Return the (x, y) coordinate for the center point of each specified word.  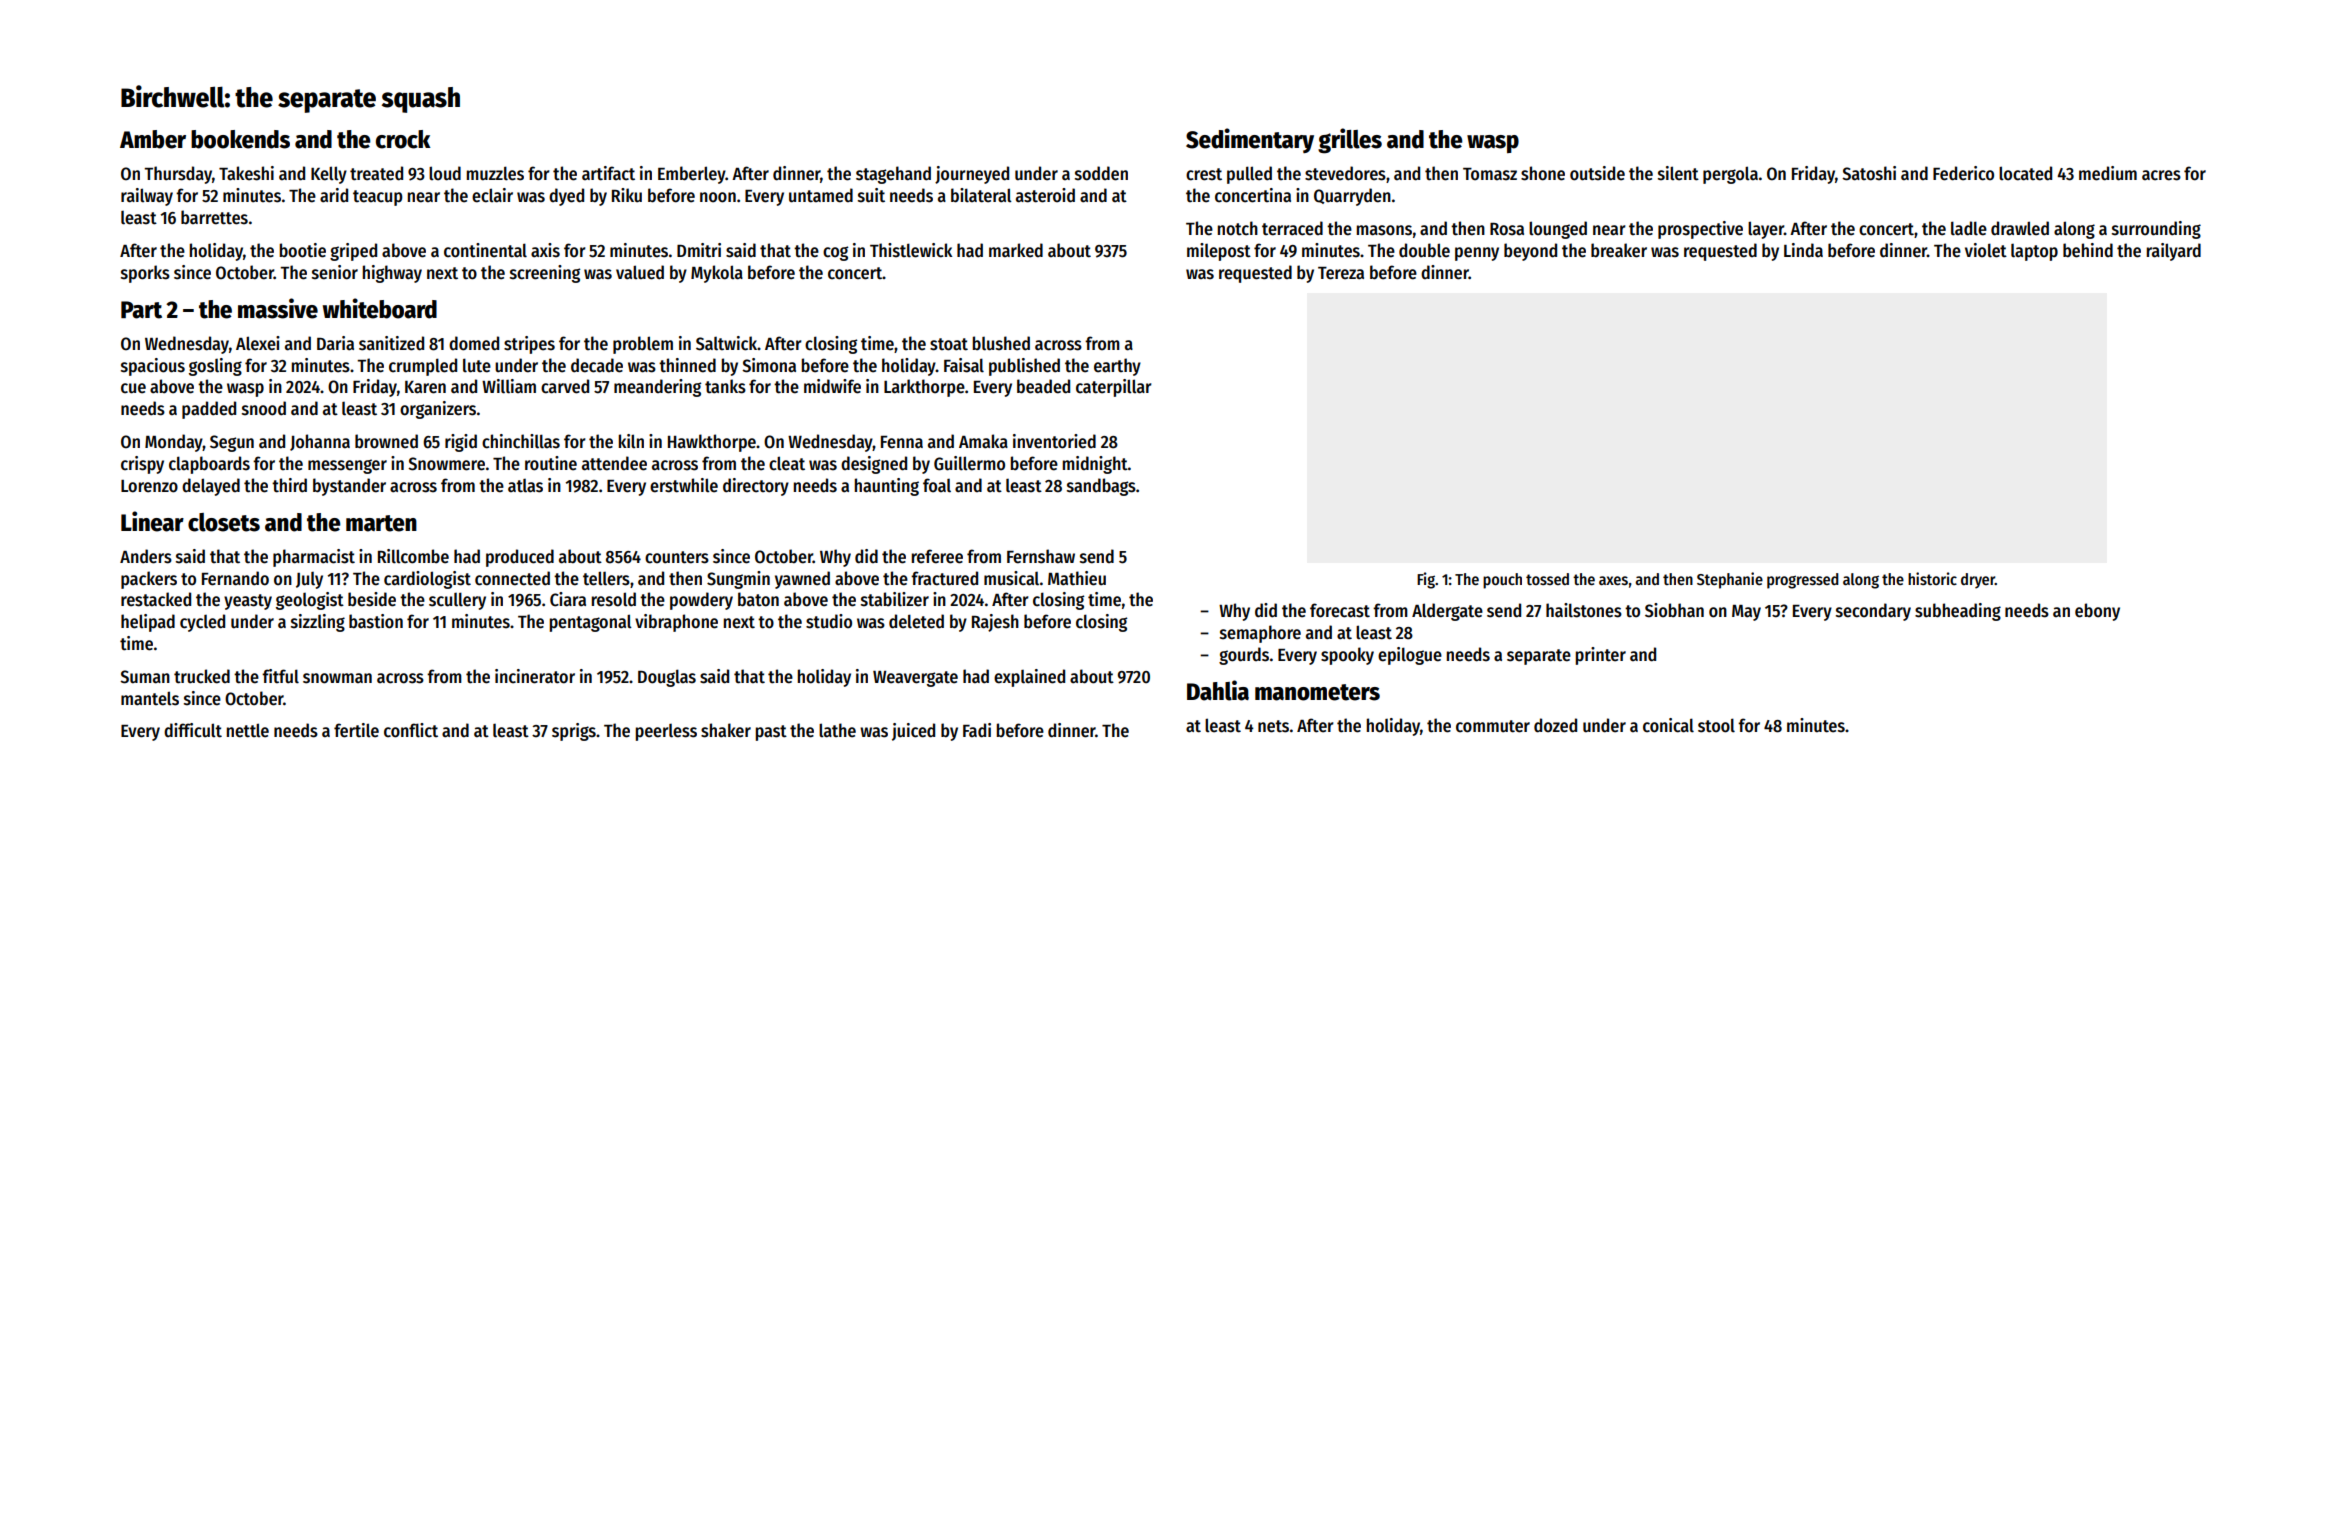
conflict (411, 730)
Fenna (902, 442)
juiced (913, 732)
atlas (525, 485)
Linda (1803, 250)
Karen (425, 387)
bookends (240, 139)
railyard (2173, 252)
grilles (1350, 141)
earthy (1117, 367)
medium (2108, 173)
